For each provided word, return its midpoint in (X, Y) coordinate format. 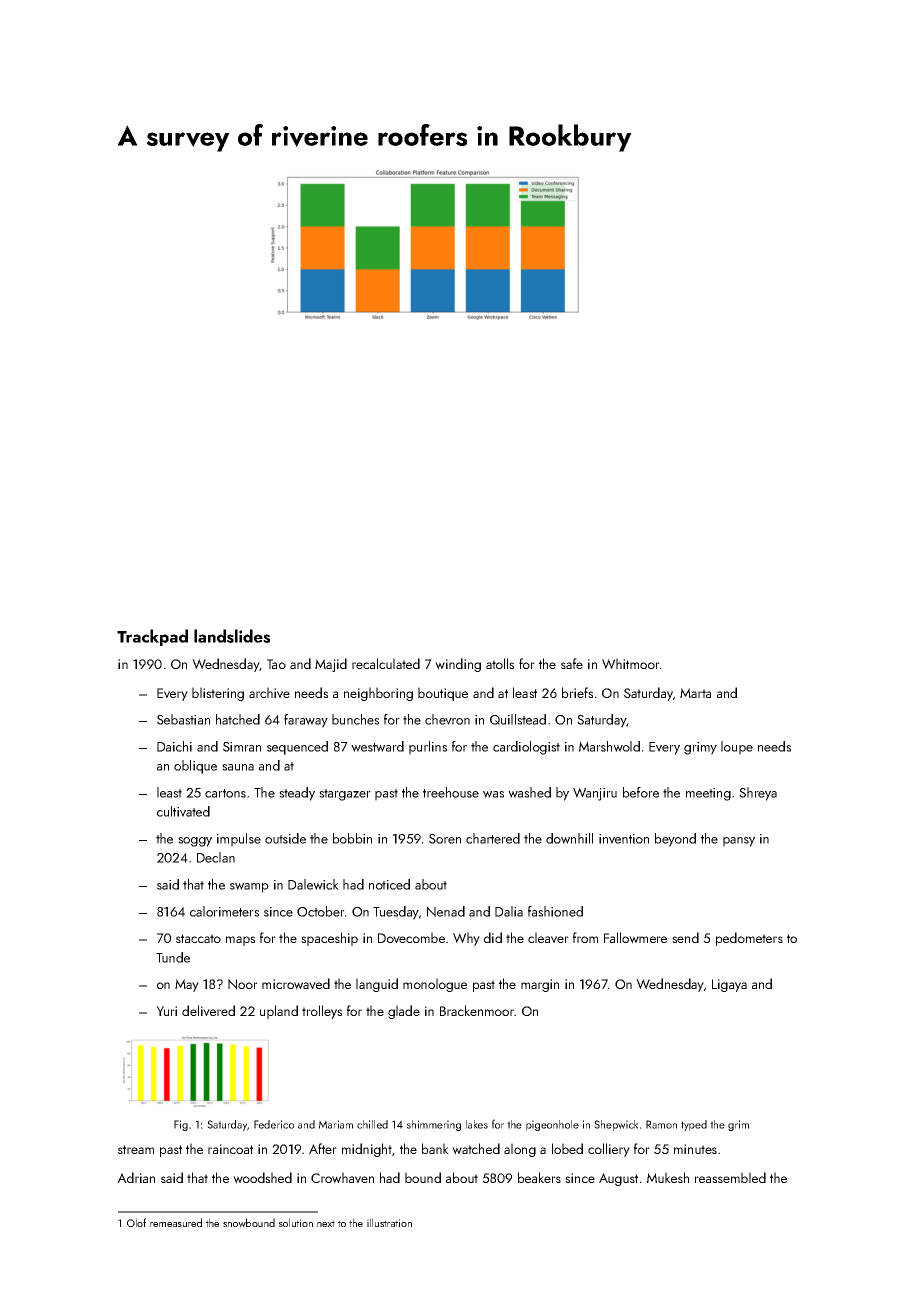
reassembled (730, 1177)
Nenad (446, 911)
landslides (232, 636)
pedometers (749, 939)
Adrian (136, 1177)
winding (458, 665)
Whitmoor (631, 663)
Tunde (173, 957)
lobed (567, 1148)
